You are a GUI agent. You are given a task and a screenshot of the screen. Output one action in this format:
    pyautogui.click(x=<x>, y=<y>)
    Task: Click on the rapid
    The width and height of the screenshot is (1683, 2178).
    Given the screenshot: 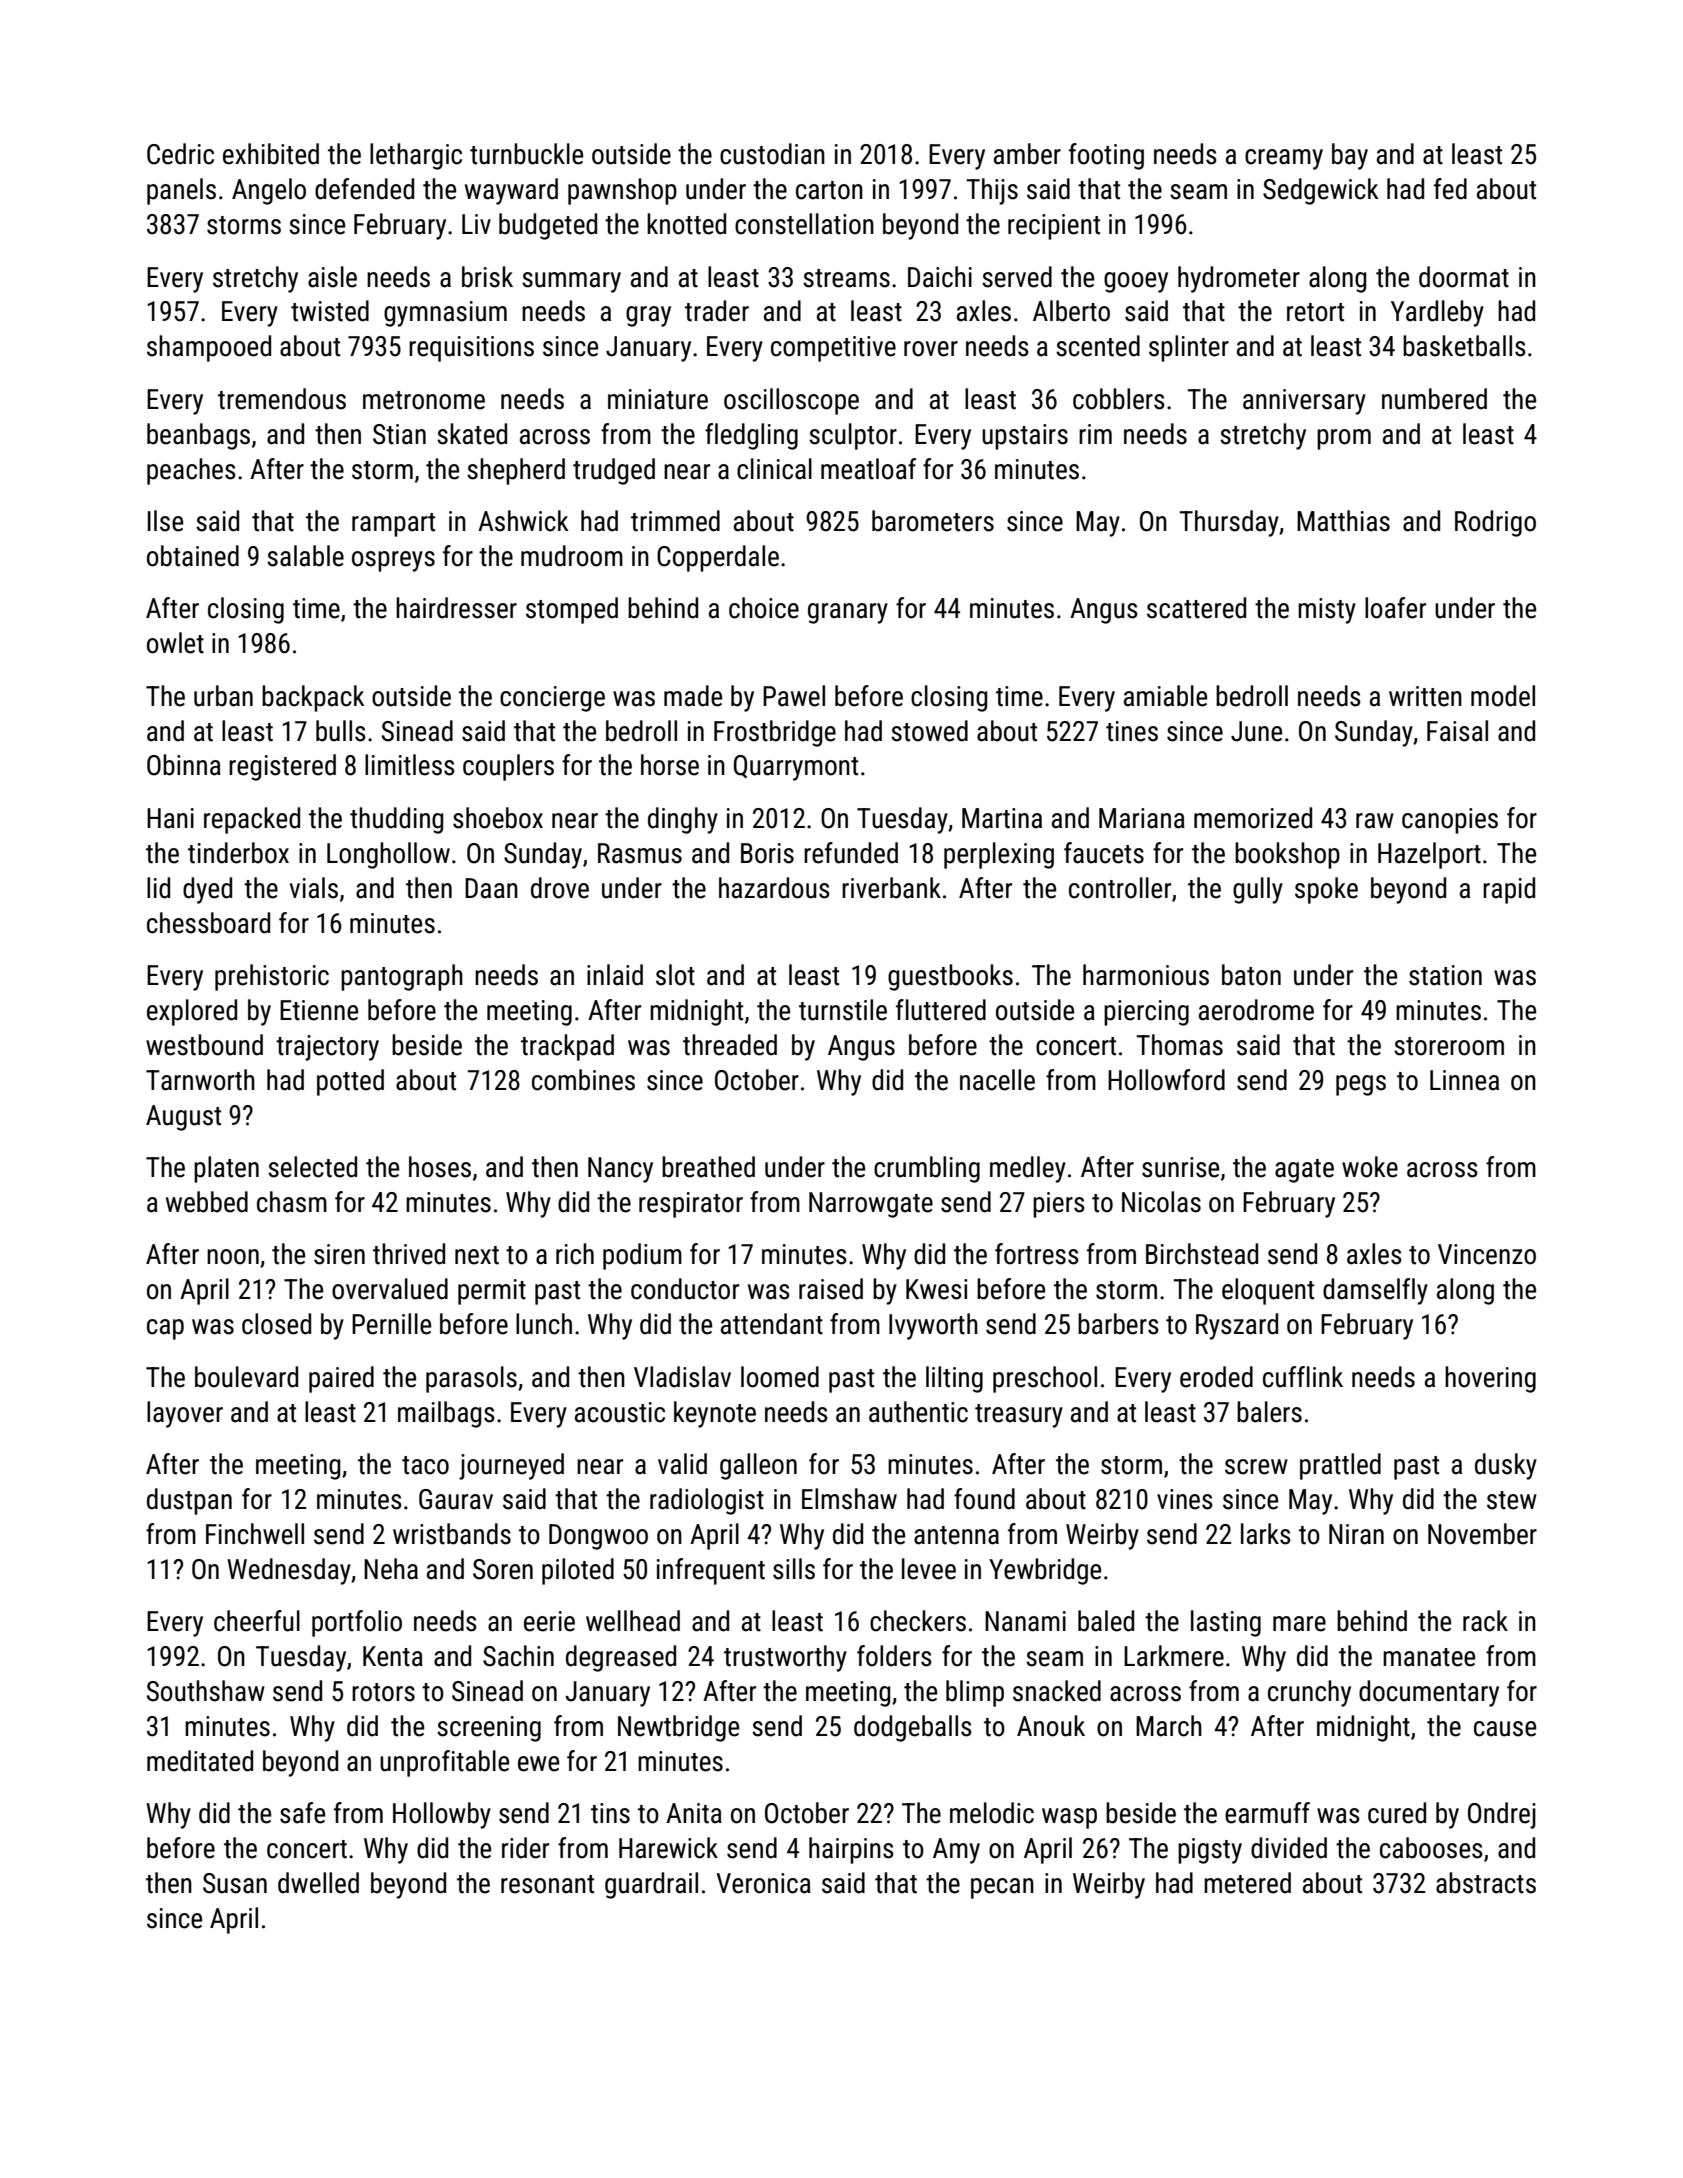 What is the action you would take?
    pyautogui.click(x=1509, y=890)
